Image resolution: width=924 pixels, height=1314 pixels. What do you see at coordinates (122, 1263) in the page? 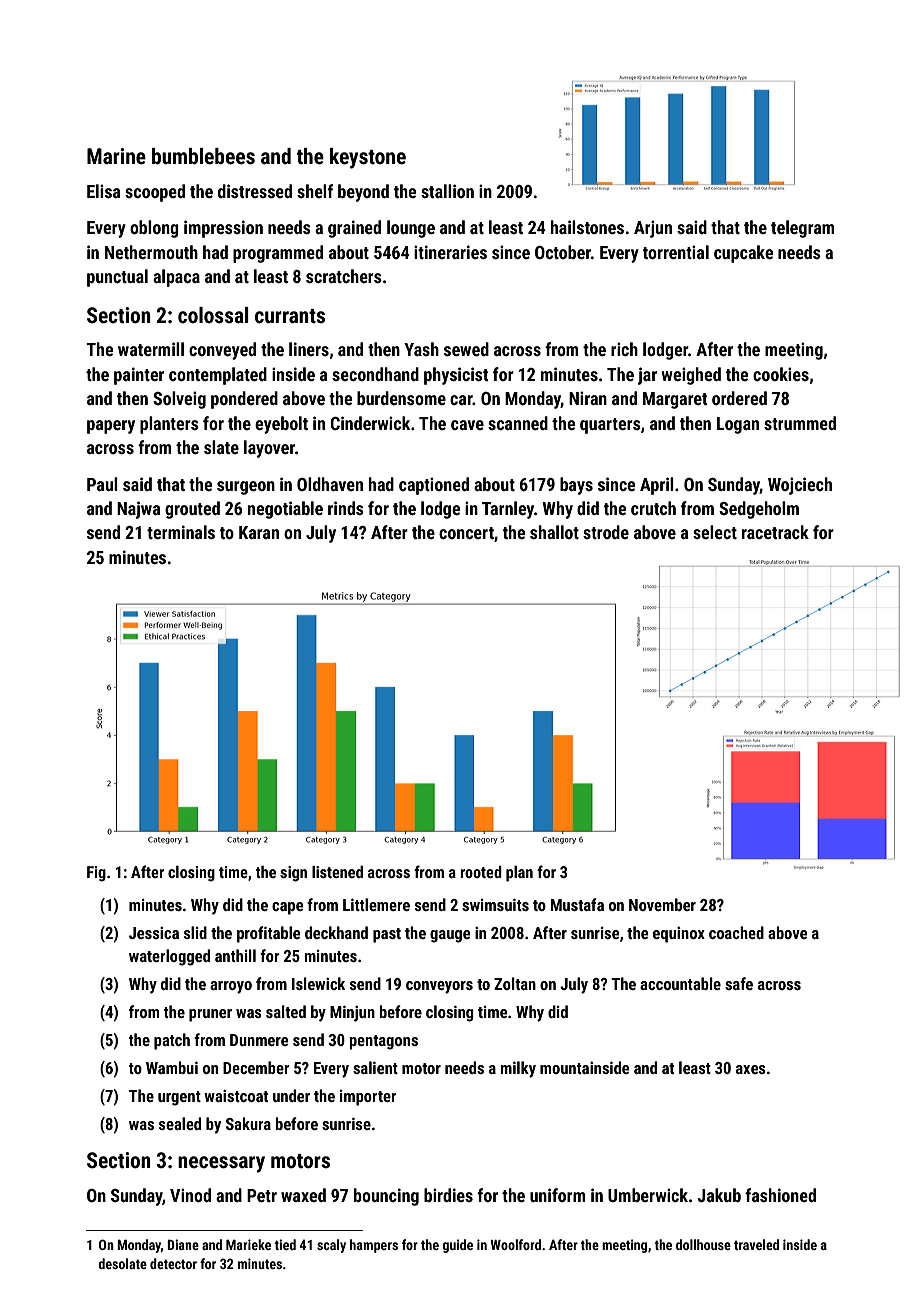
I see `desolate` at bounding box center [122, 1263].
